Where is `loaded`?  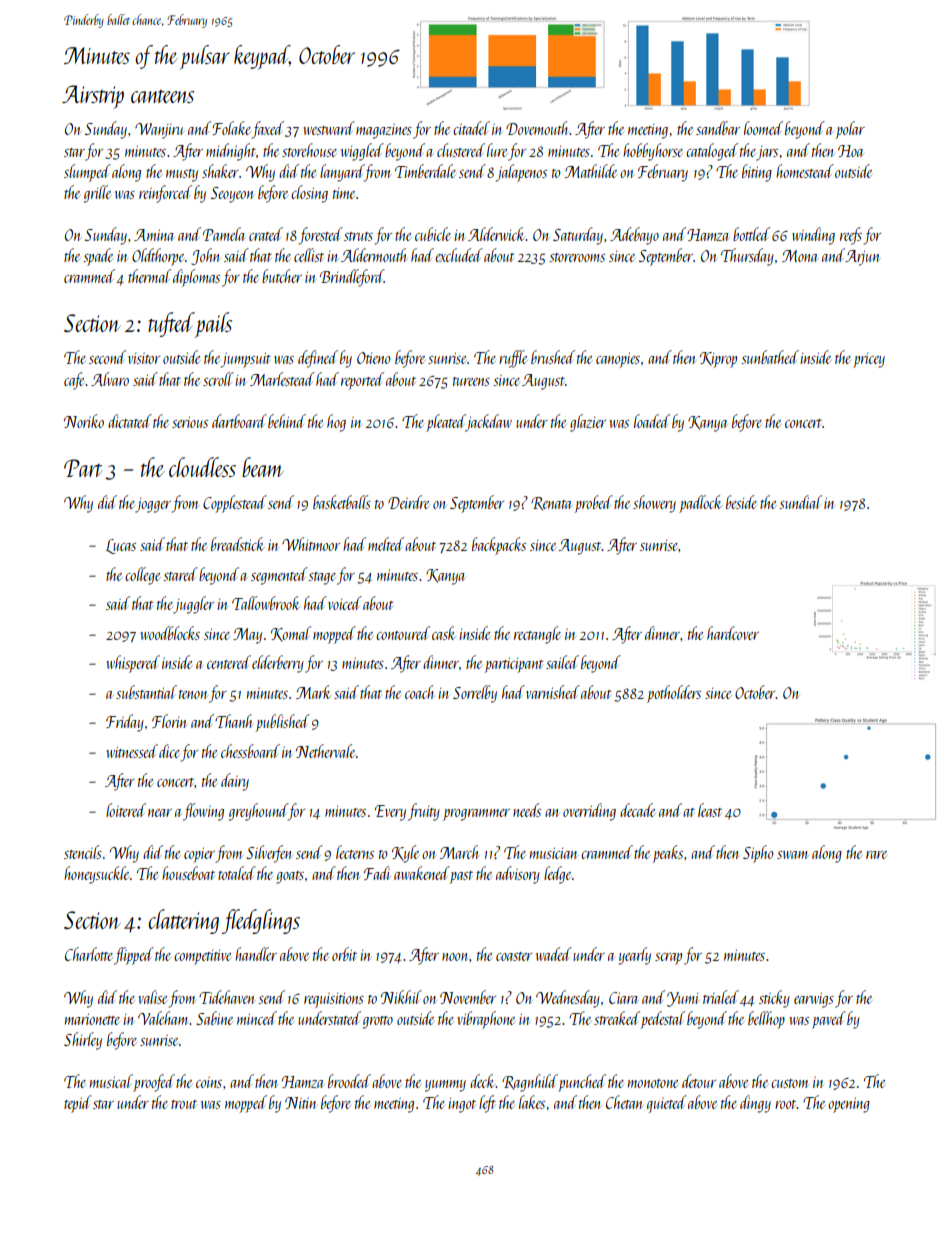 loaded is located at coordinates (652, 421).
